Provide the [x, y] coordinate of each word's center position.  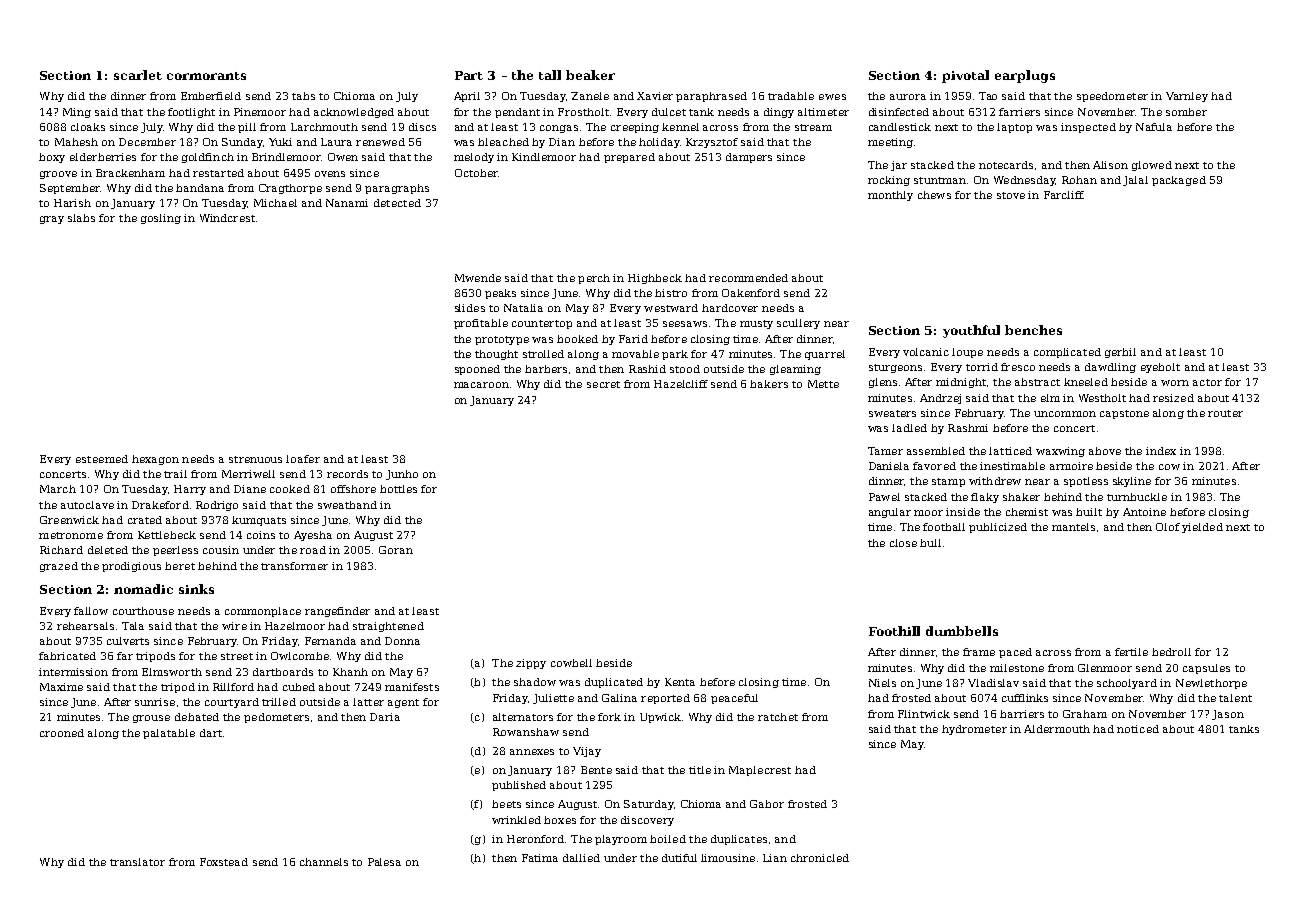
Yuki [280, 142]
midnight [961, 383]
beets [506, 804]
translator [137, 862]
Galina [619, 698]
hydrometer [974, 730]
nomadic [143, 589]
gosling [161, 219]
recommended [748, 278]
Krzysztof [712, 143]
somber [1186, 112]
